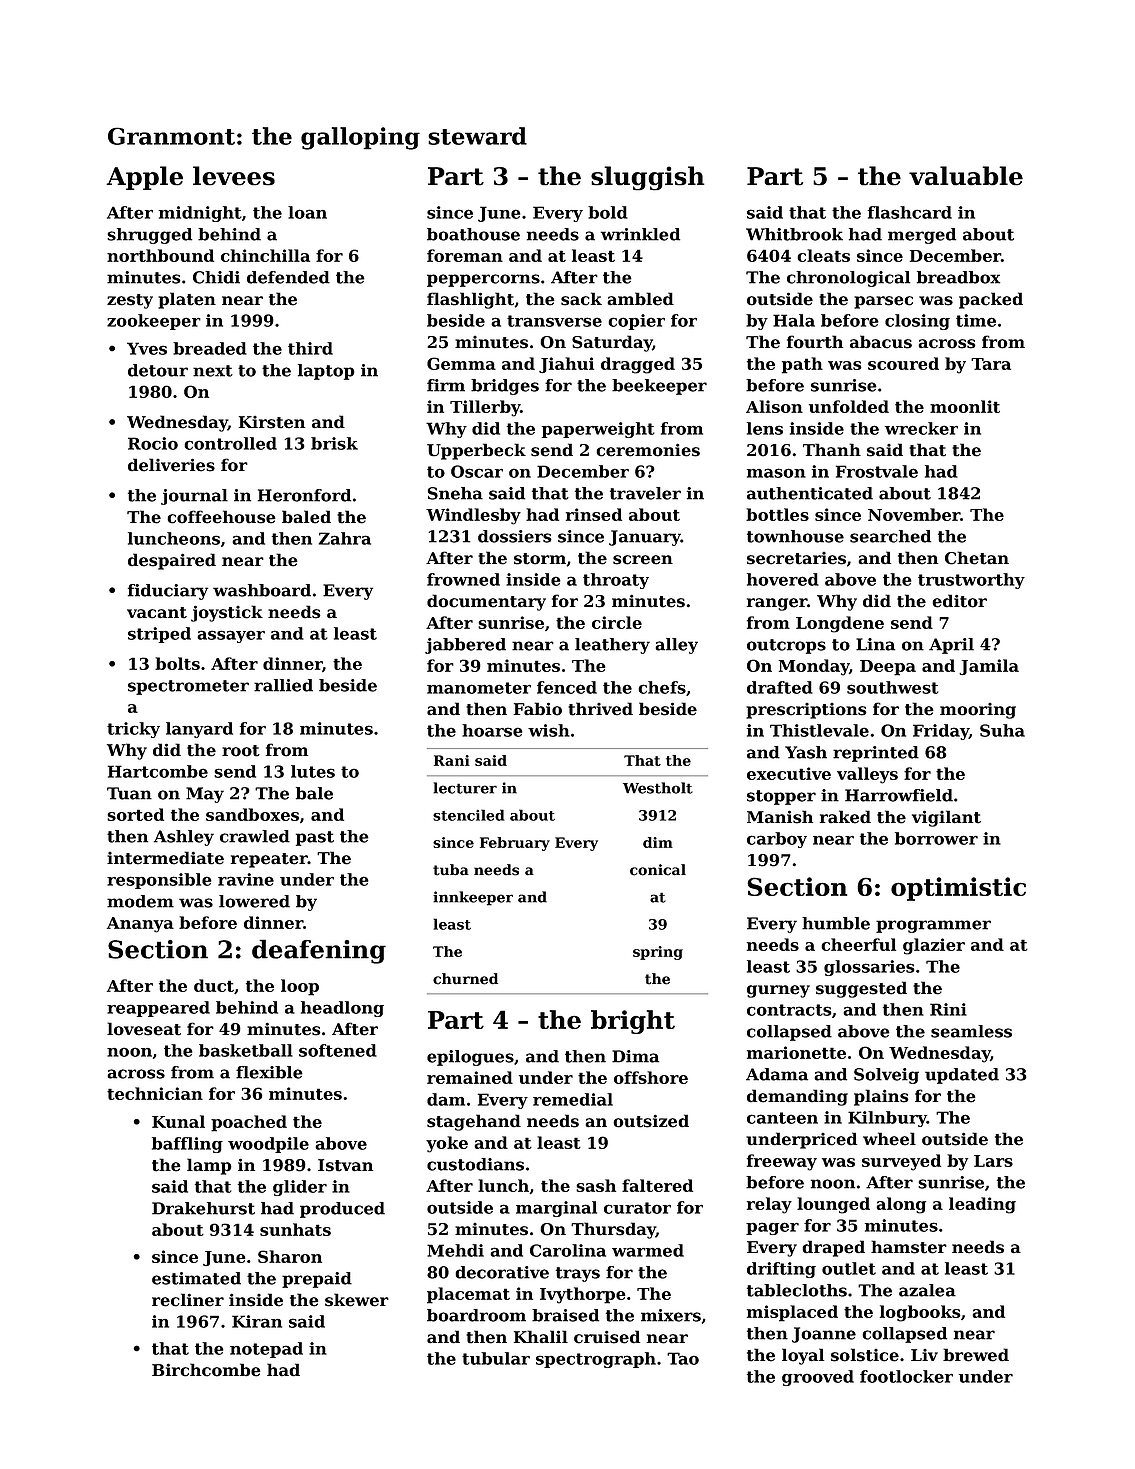 The height and width of the screenshot is (1469, 1135). What do you see at coordinates (933, 926) in the screenshot?
I see `programmer` at bounding box center [933, 926].
